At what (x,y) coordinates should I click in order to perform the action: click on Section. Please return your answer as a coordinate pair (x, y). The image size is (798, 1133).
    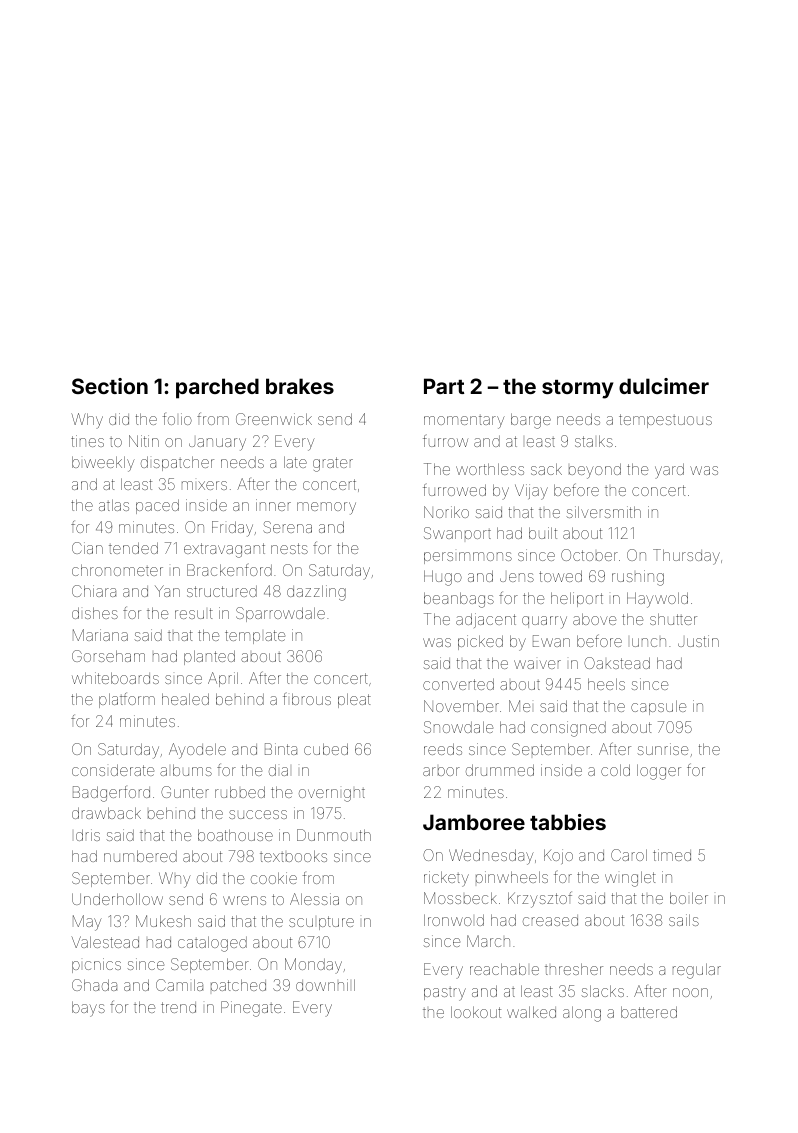
    Looking at the image, I should click on (110, 386).
